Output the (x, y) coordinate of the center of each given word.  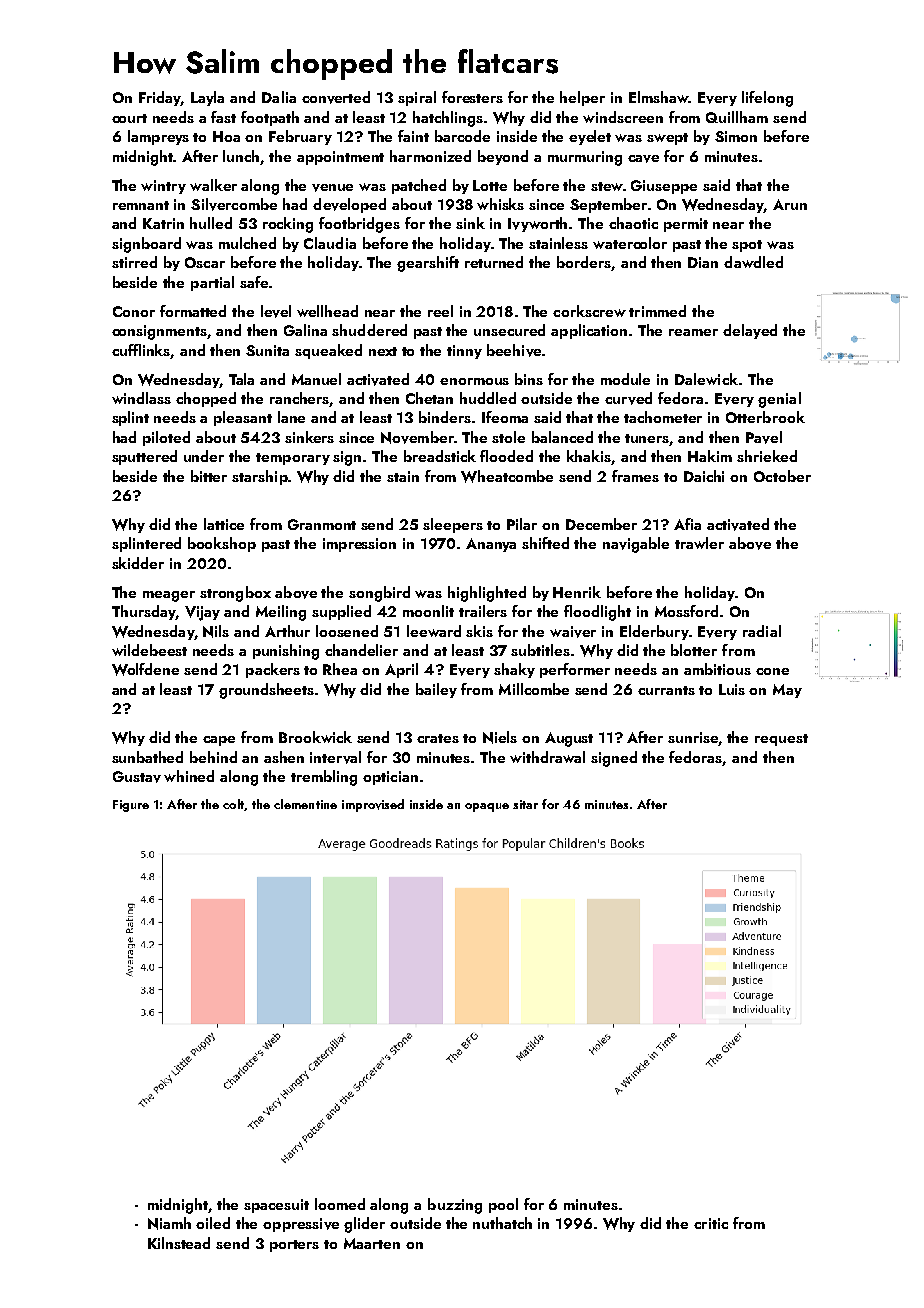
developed (349, 205)
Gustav (137, 777)
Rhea (340, 669)
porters (294, 1246)
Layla (207, 98)
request (781, 740)
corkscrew (589, 311)
